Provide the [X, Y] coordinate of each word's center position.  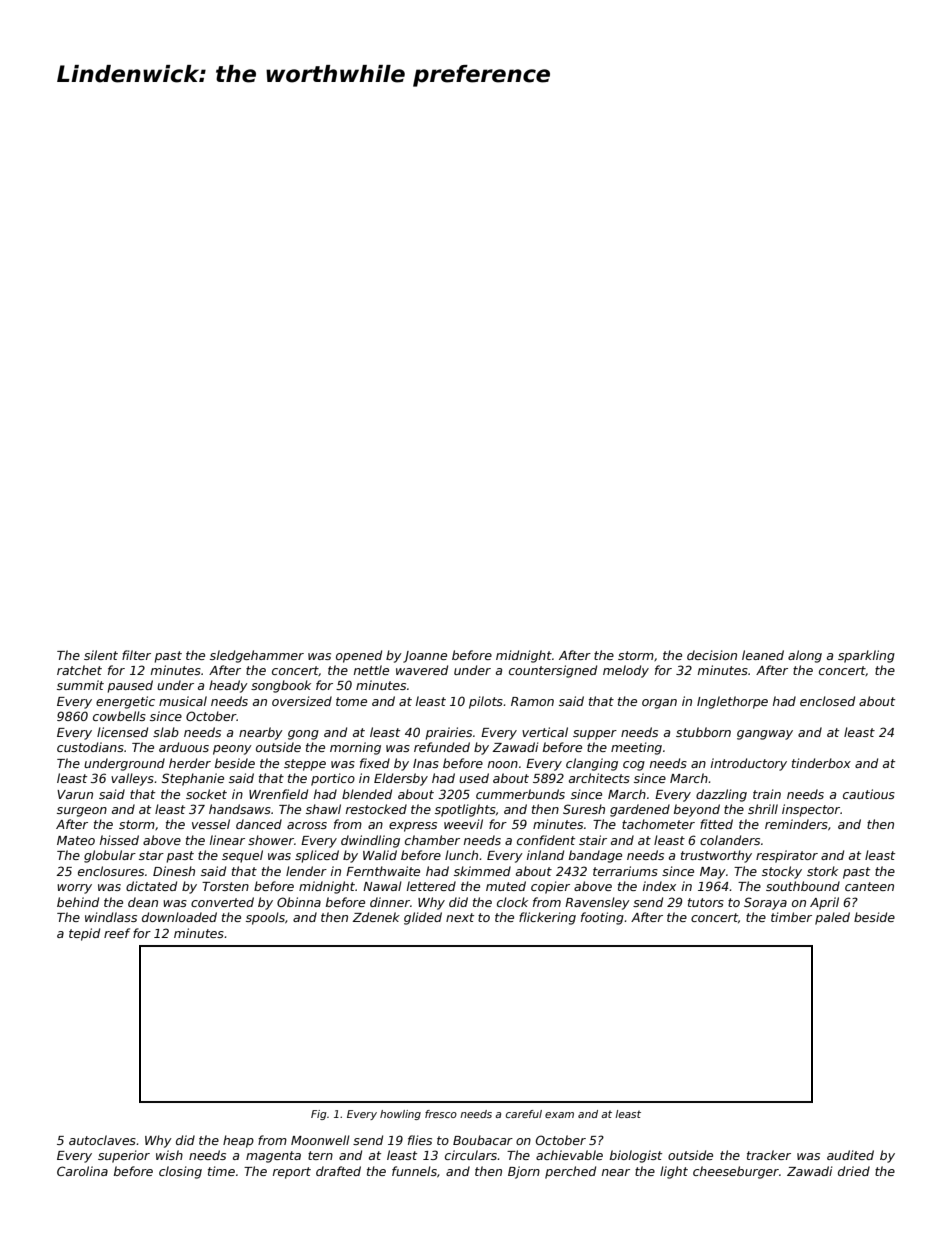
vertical [545, 732]
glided [423, 918]
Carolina [82, 1171]
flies [420, 1140]
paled [832, 918]
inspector [811, 810]
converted [222, 902]
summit [80, 685]
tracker [769, 1155]
